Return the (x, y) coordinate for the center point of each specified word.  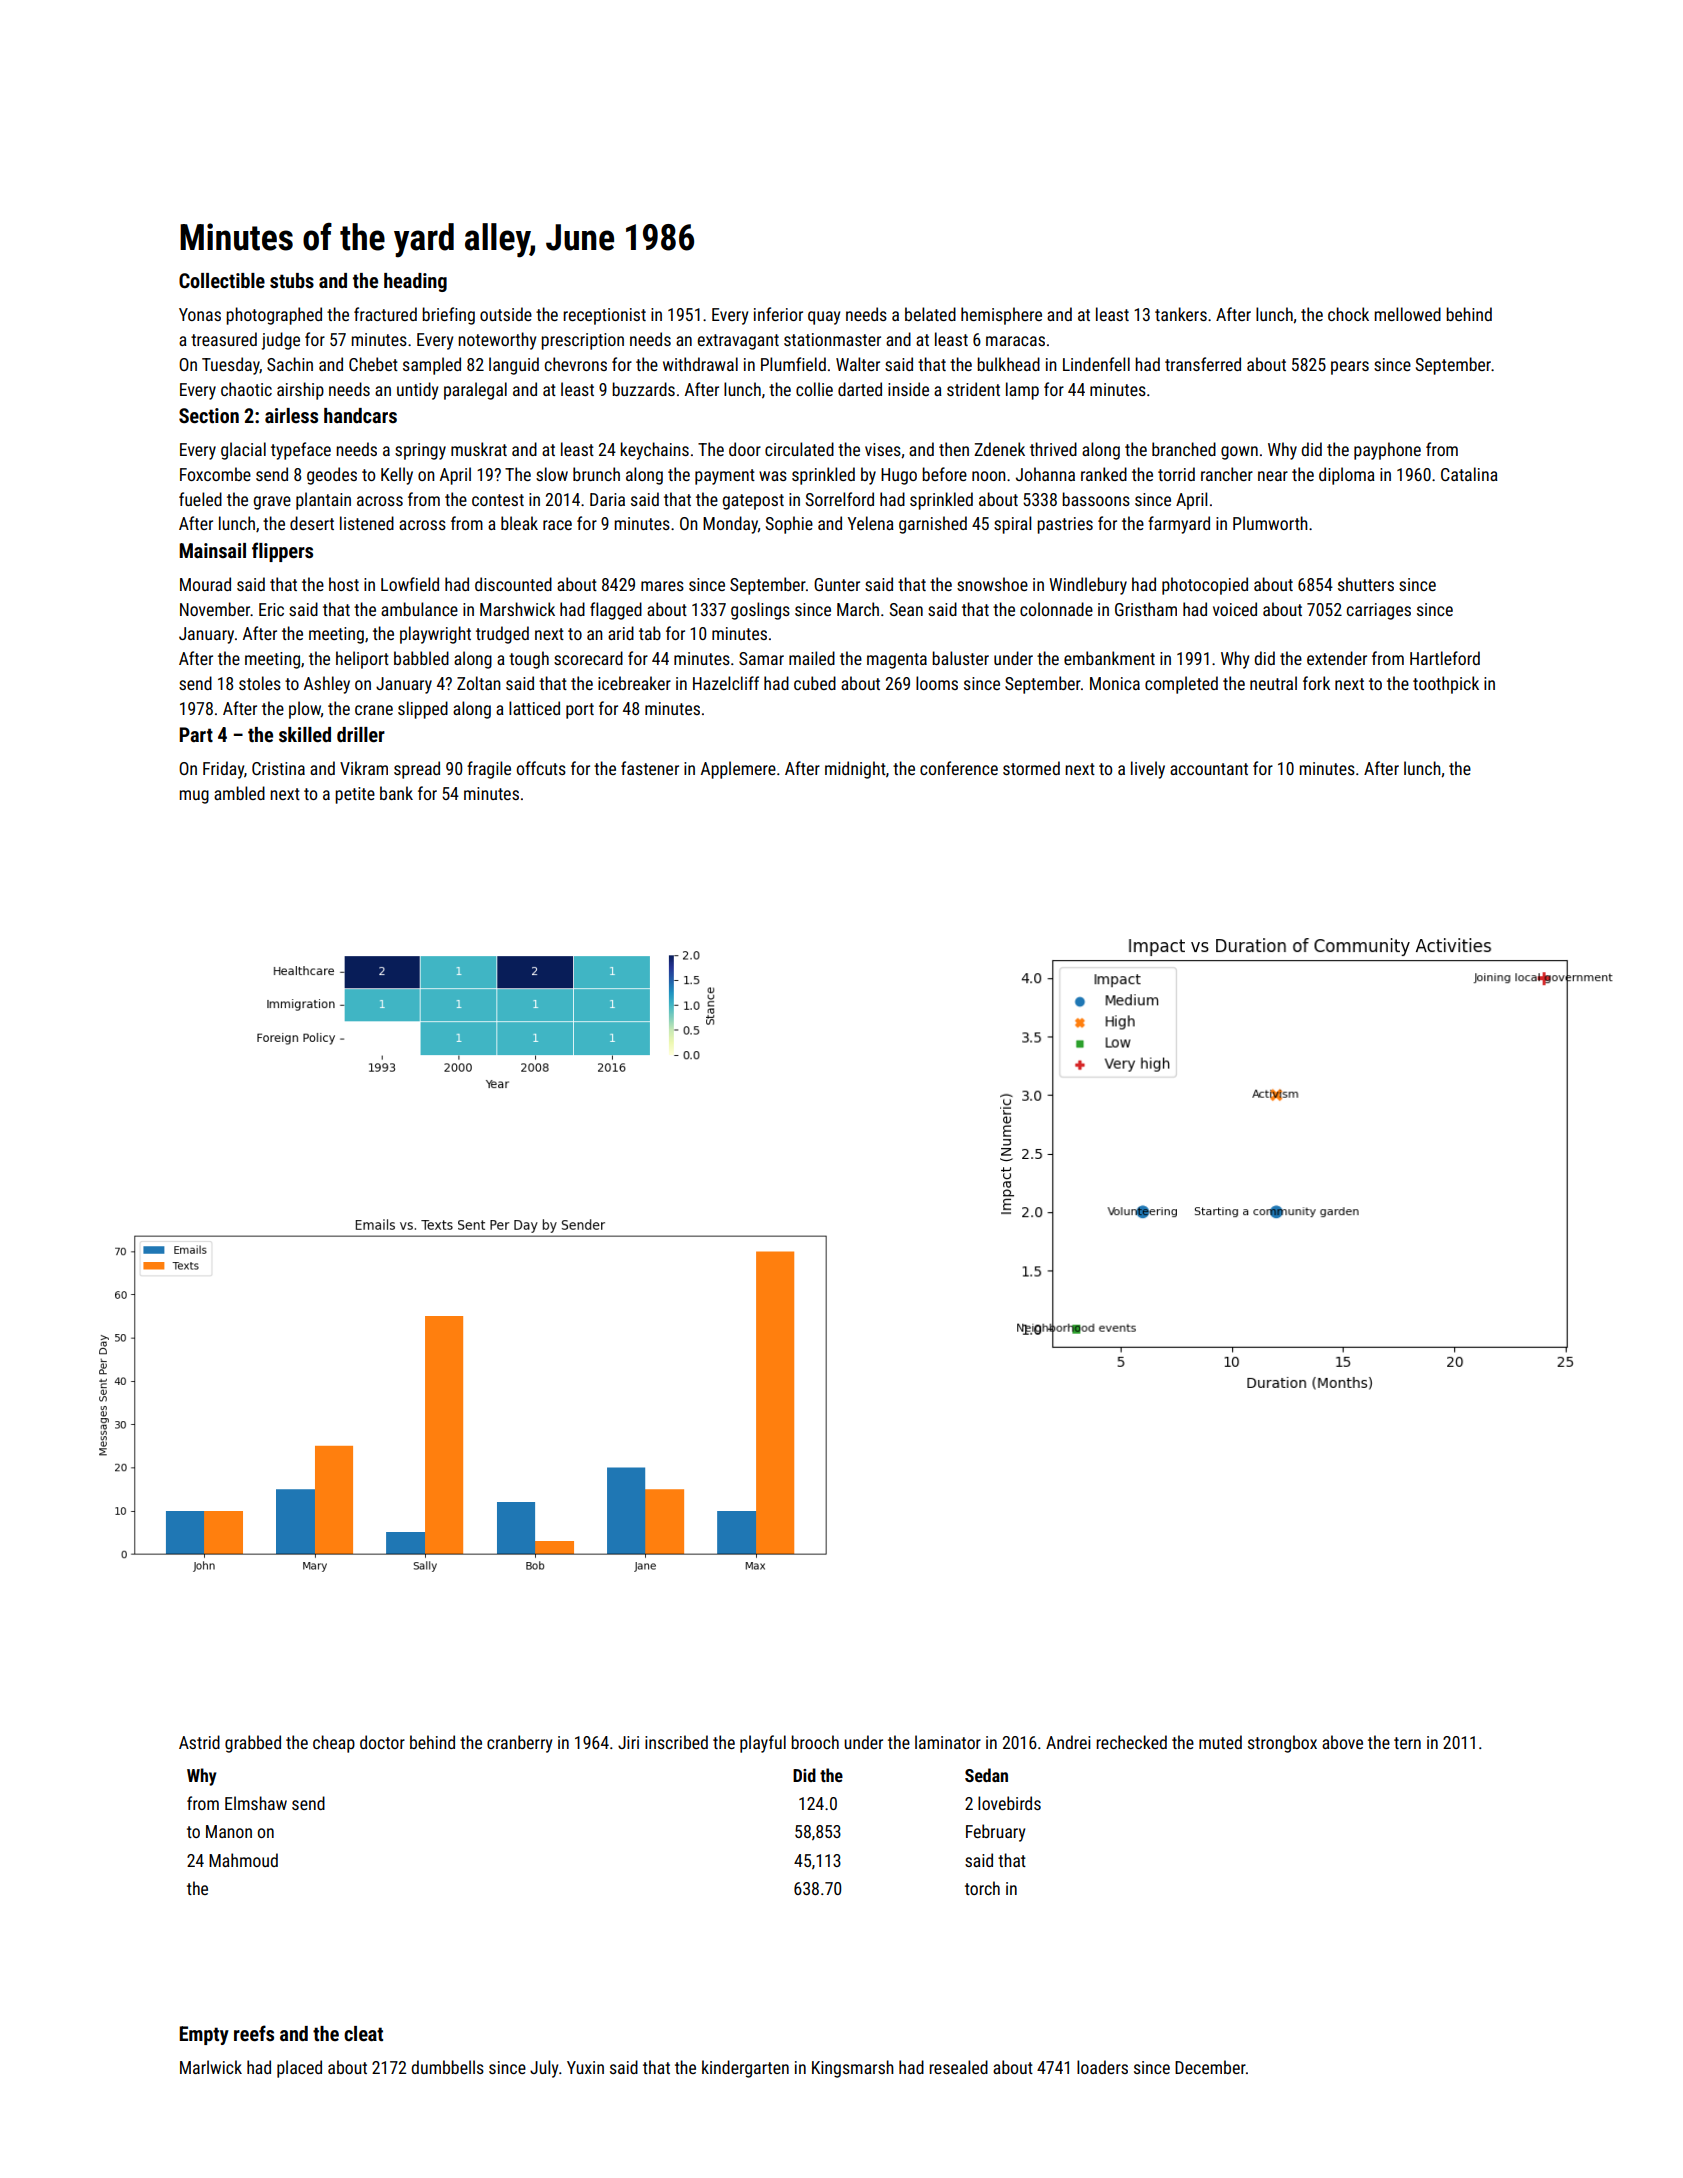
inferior (778, 314)
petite (355, 795)
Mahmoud (243, 1860)
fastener (650, 768)
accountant (1209, 769)
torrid (1176, 474)
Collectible (222, 280)
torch (982, 1888)
